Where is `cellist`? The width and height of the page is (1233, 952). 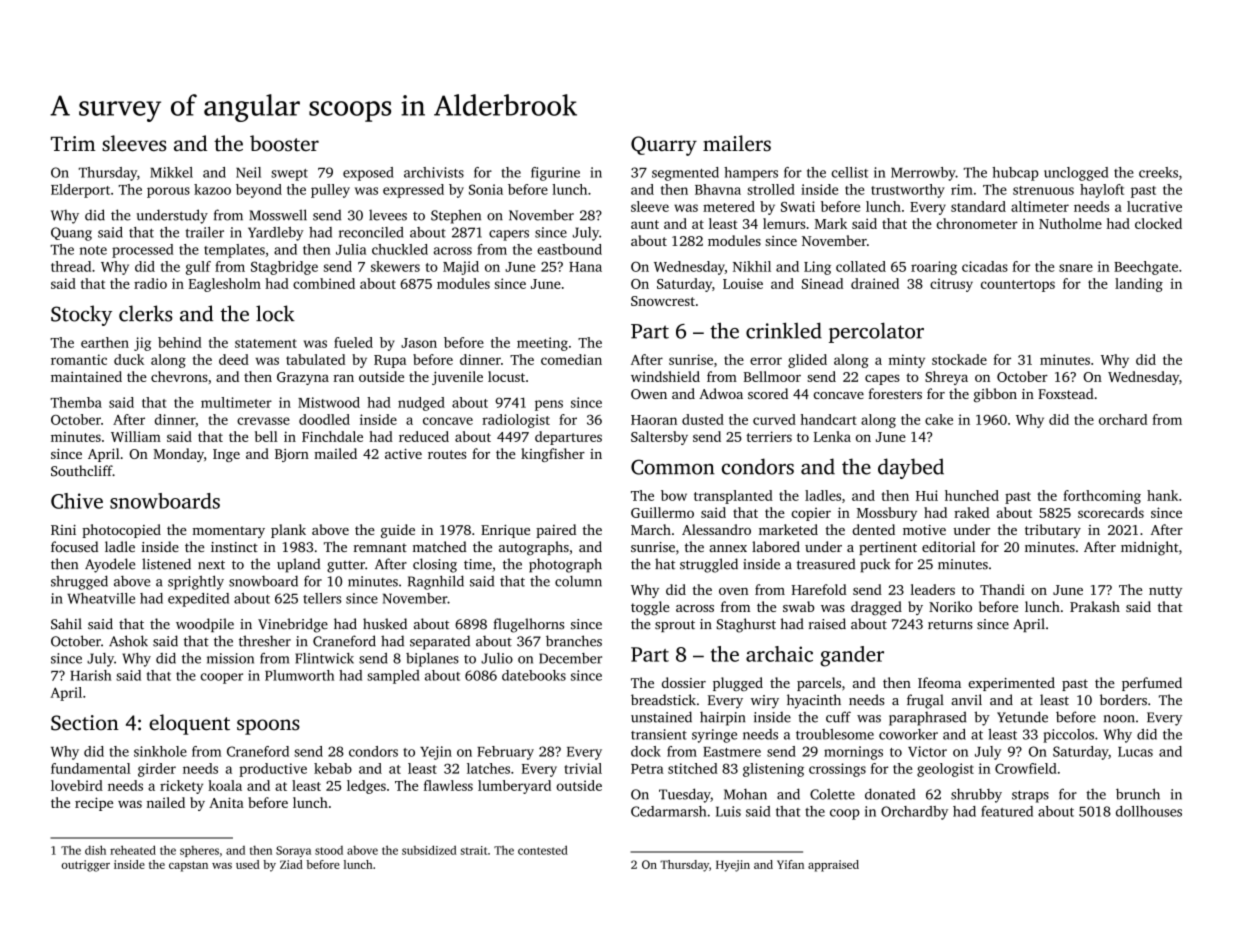 cellist is located at coordinates (850, 172).
